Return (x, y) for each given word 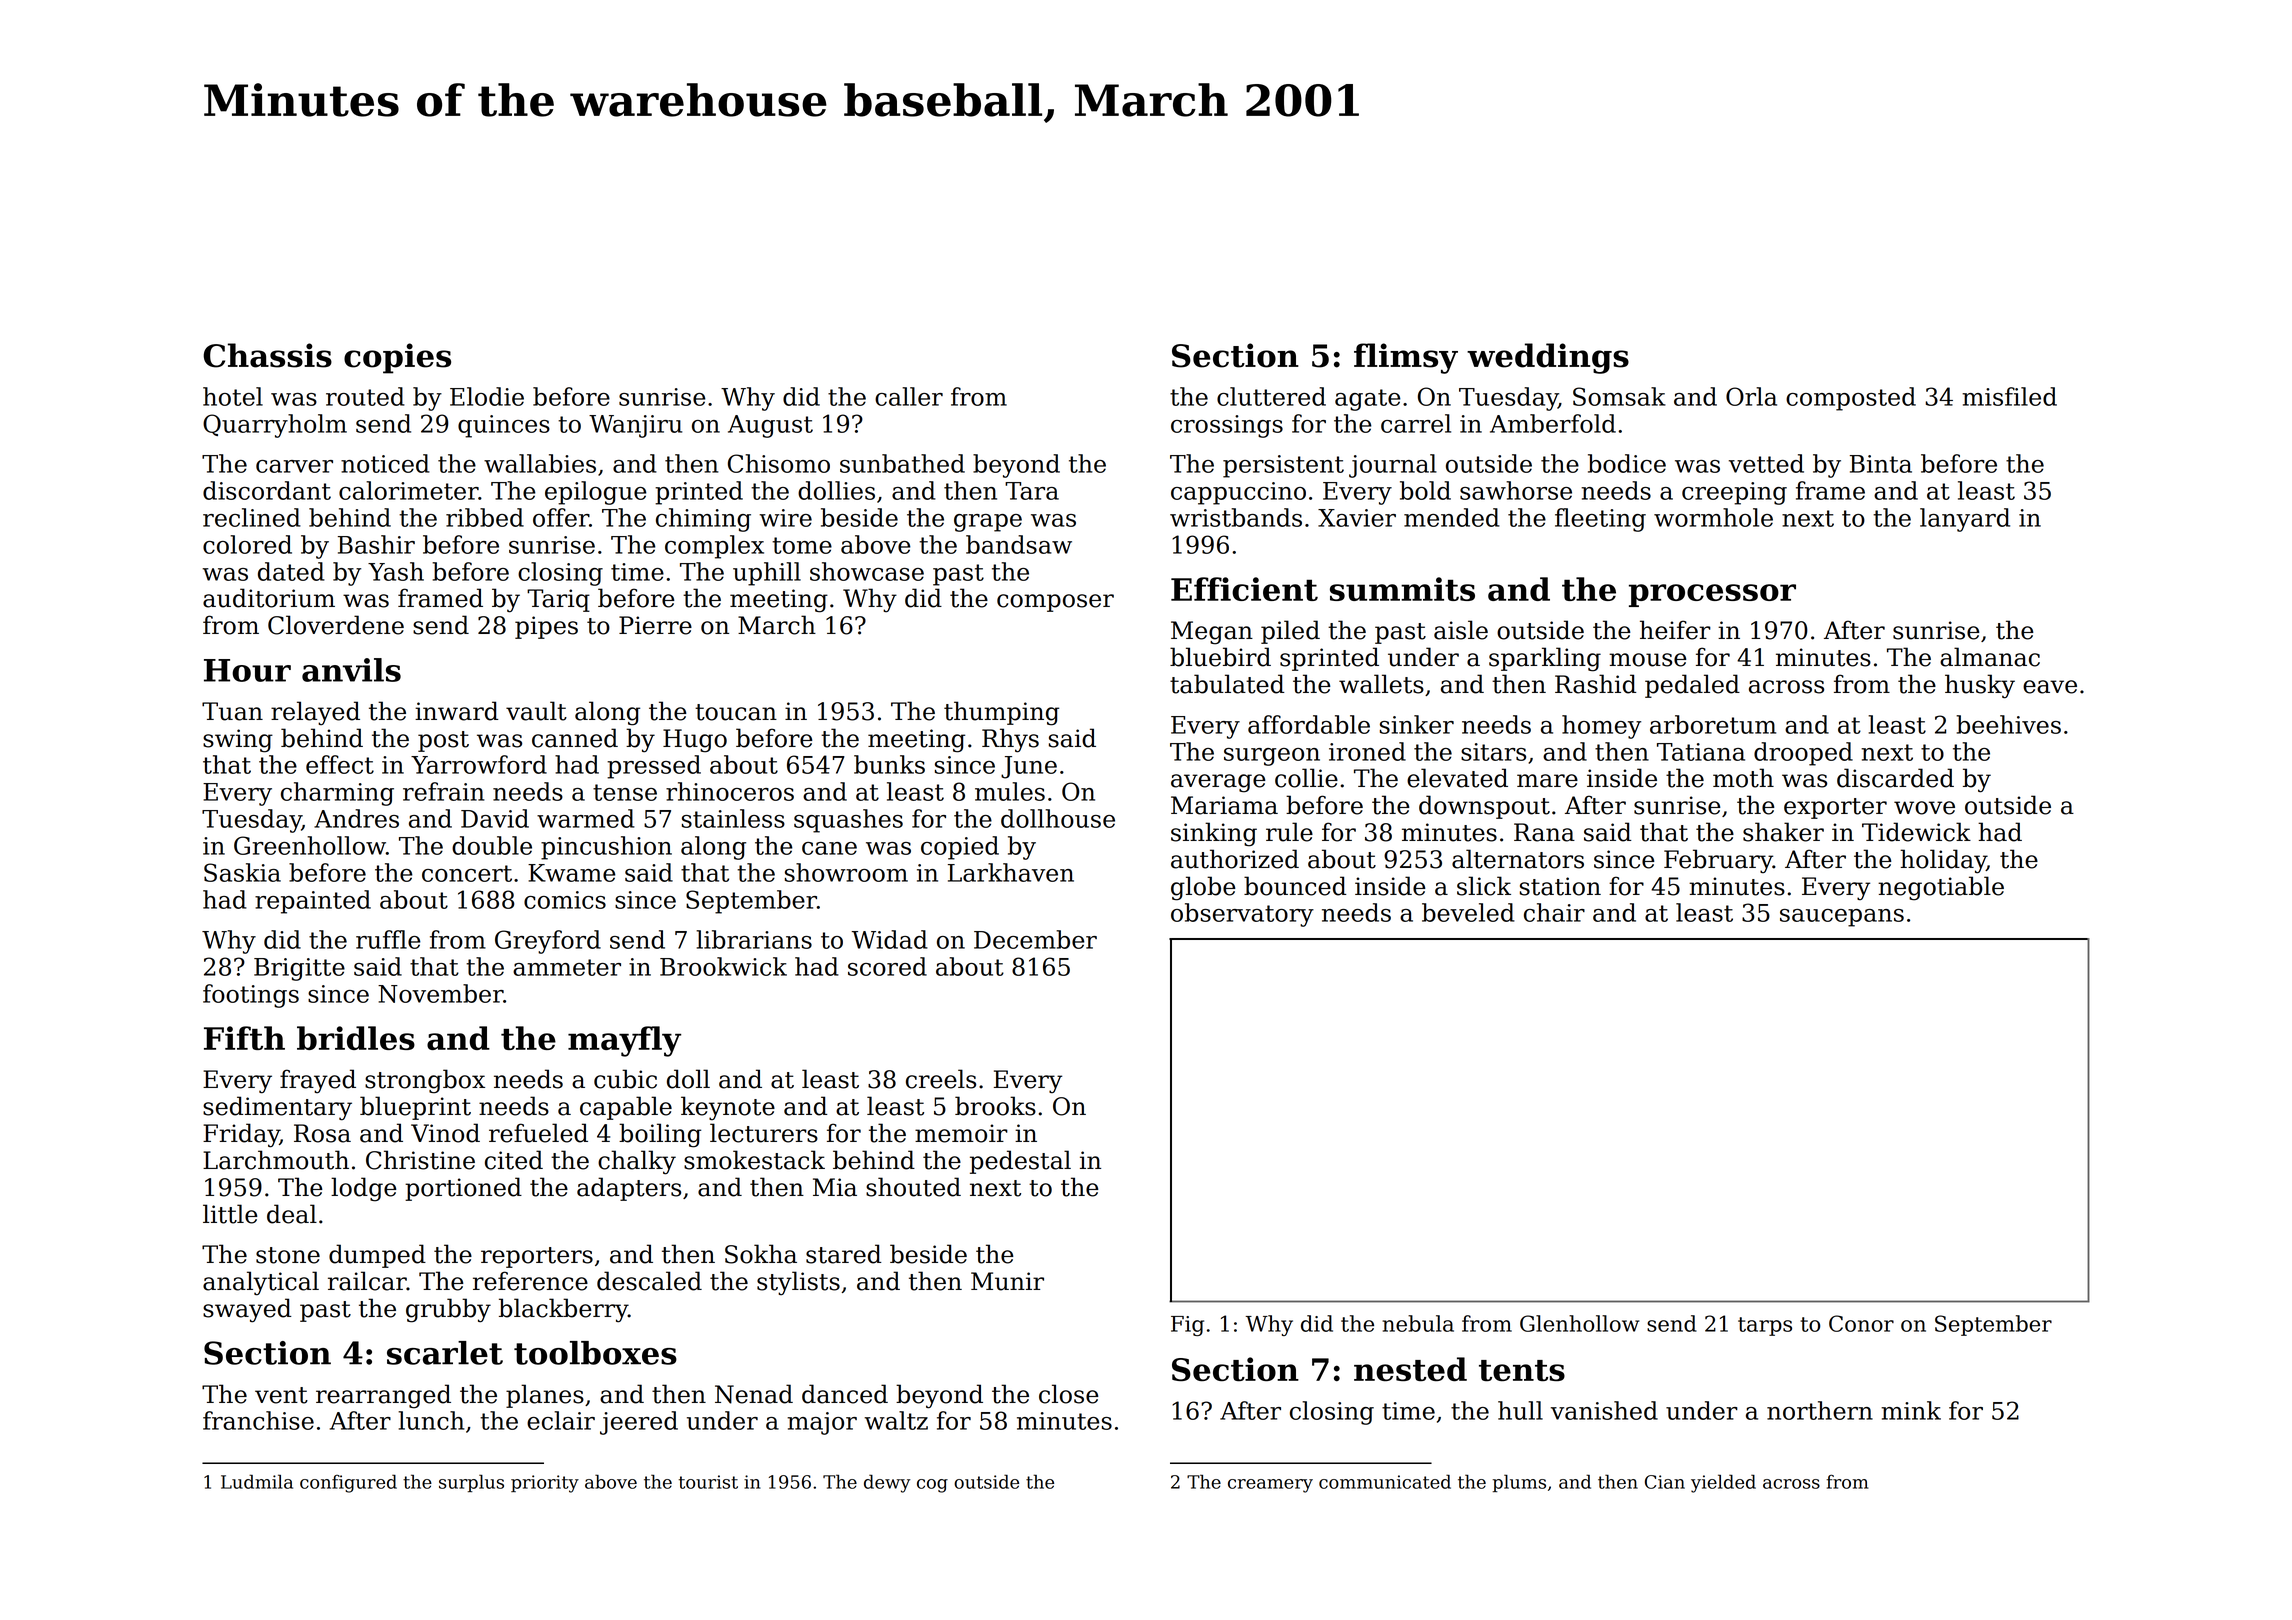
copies (397, 358)
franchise (258, 1420)
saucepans (1842, 918)
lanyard (1965, 520)
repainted (313, 902)
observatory (1242, 915)
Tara (1032, 491)
